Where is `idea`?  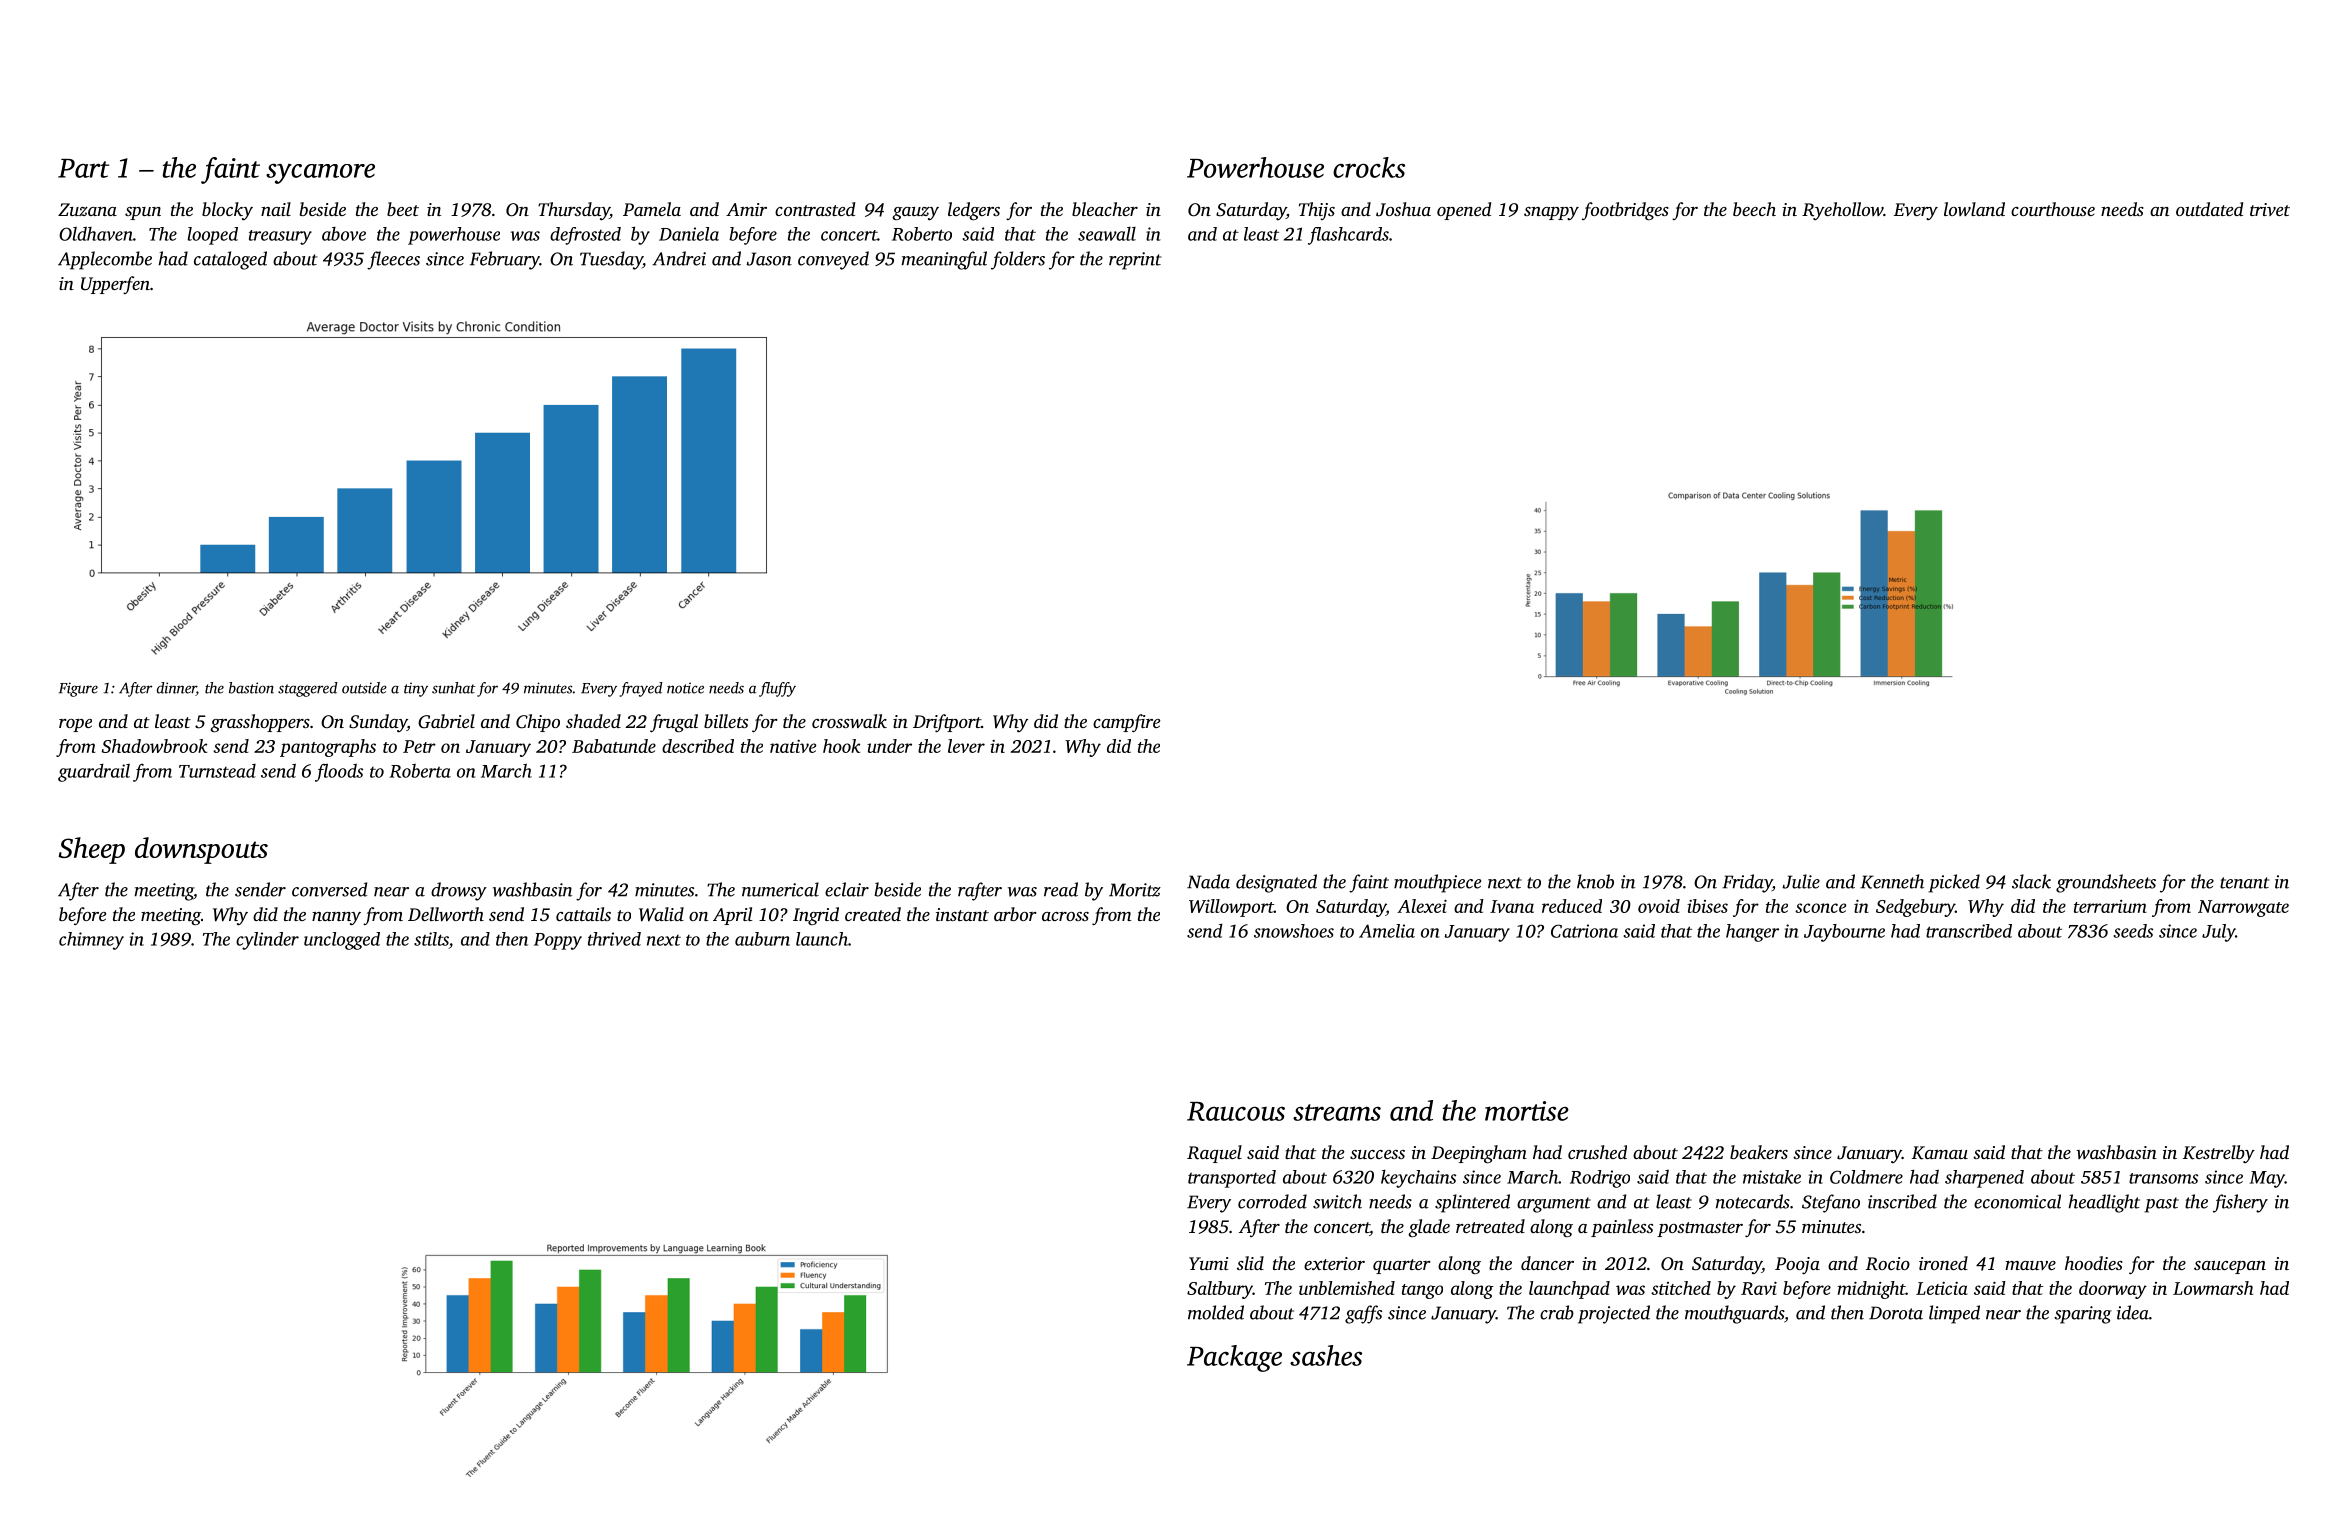 idea is located at coordinates (2133, 1312).
